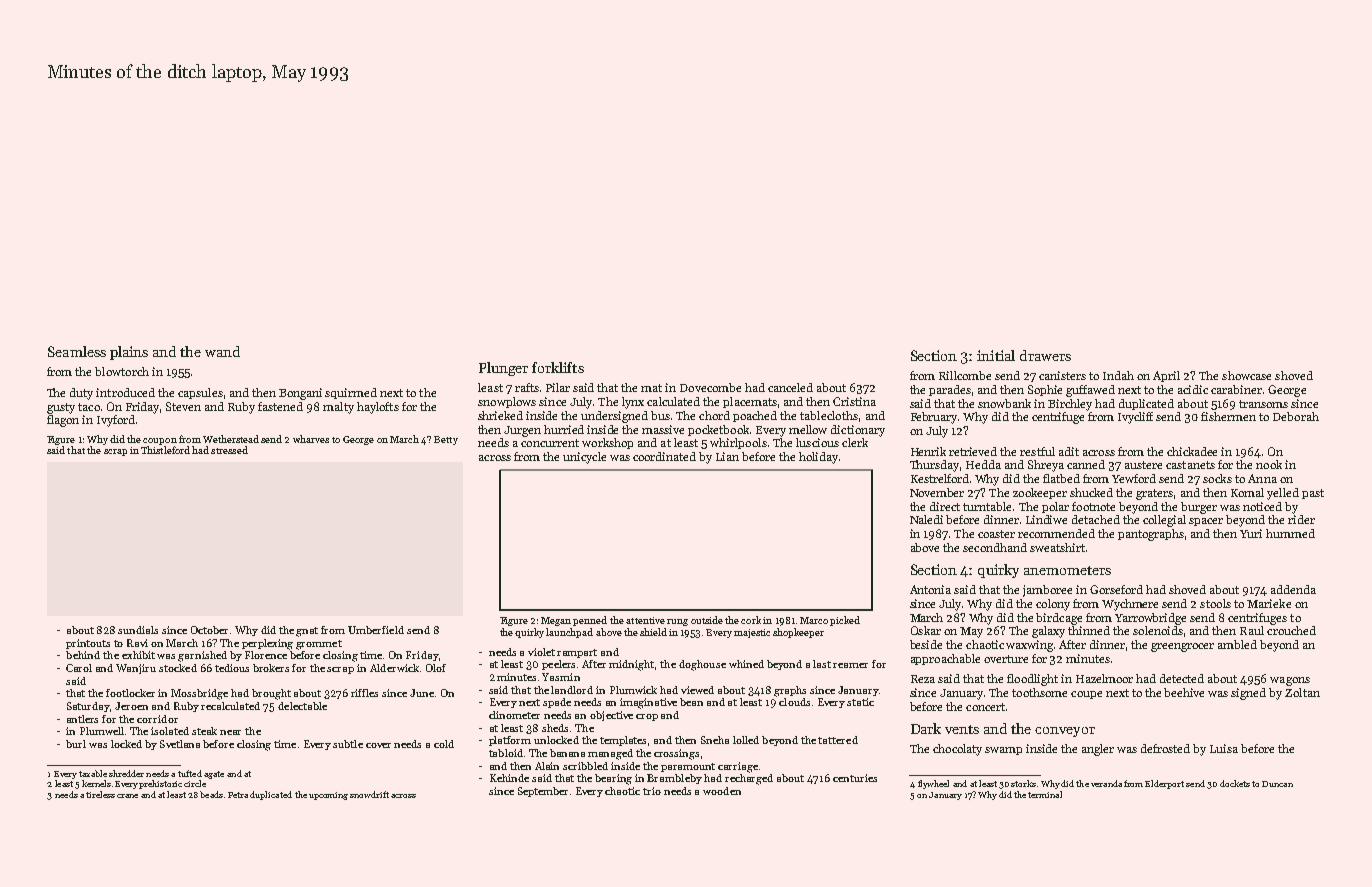 This document has height=887, width=1372. Describe the element at coordinates (376, 630) in the document. I see `Umberfield` at that location.
